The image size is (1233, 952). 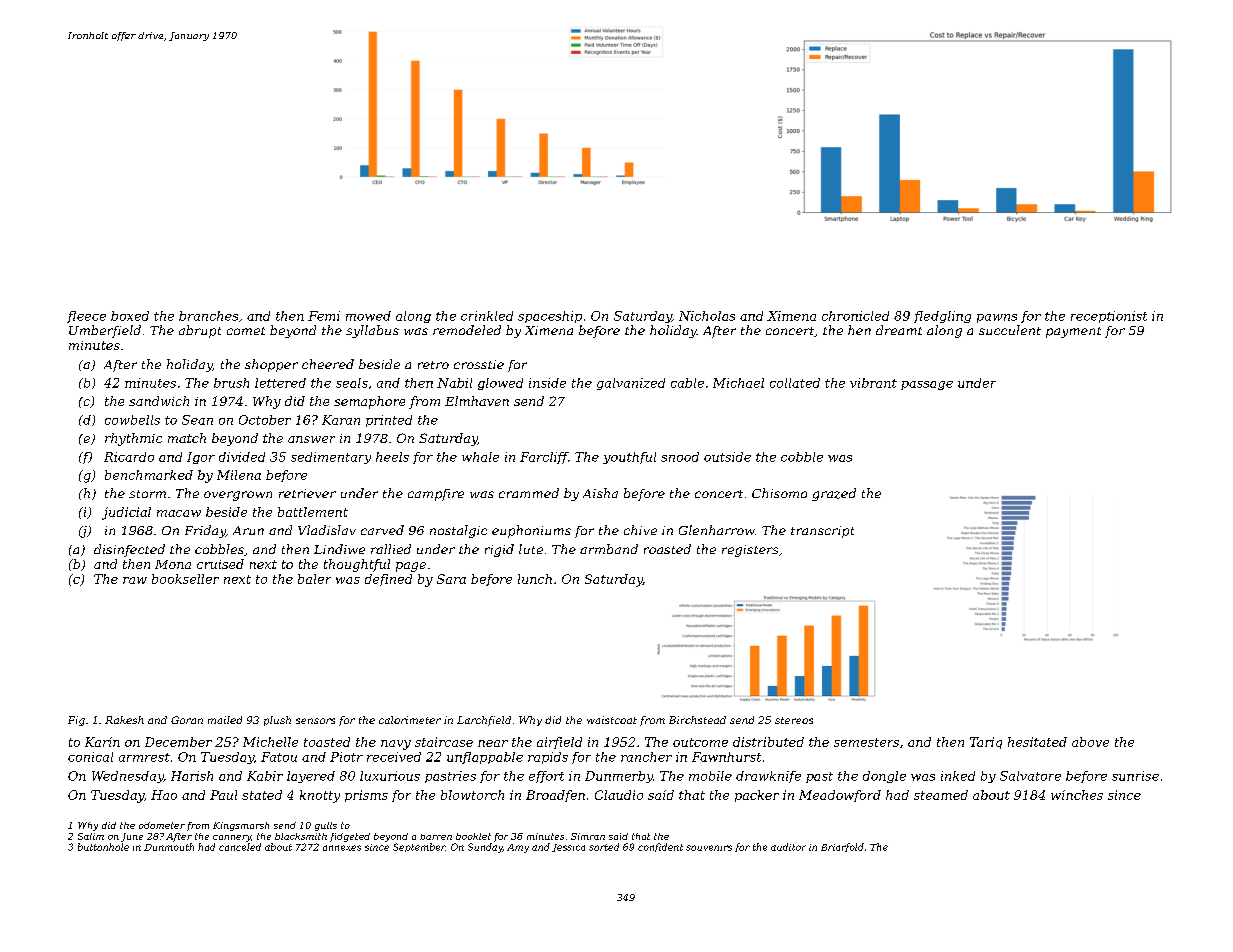 What do you see at coordinates (500, 384) in the screenshot?
I see `glowed` at bounding box center [500, 384].
